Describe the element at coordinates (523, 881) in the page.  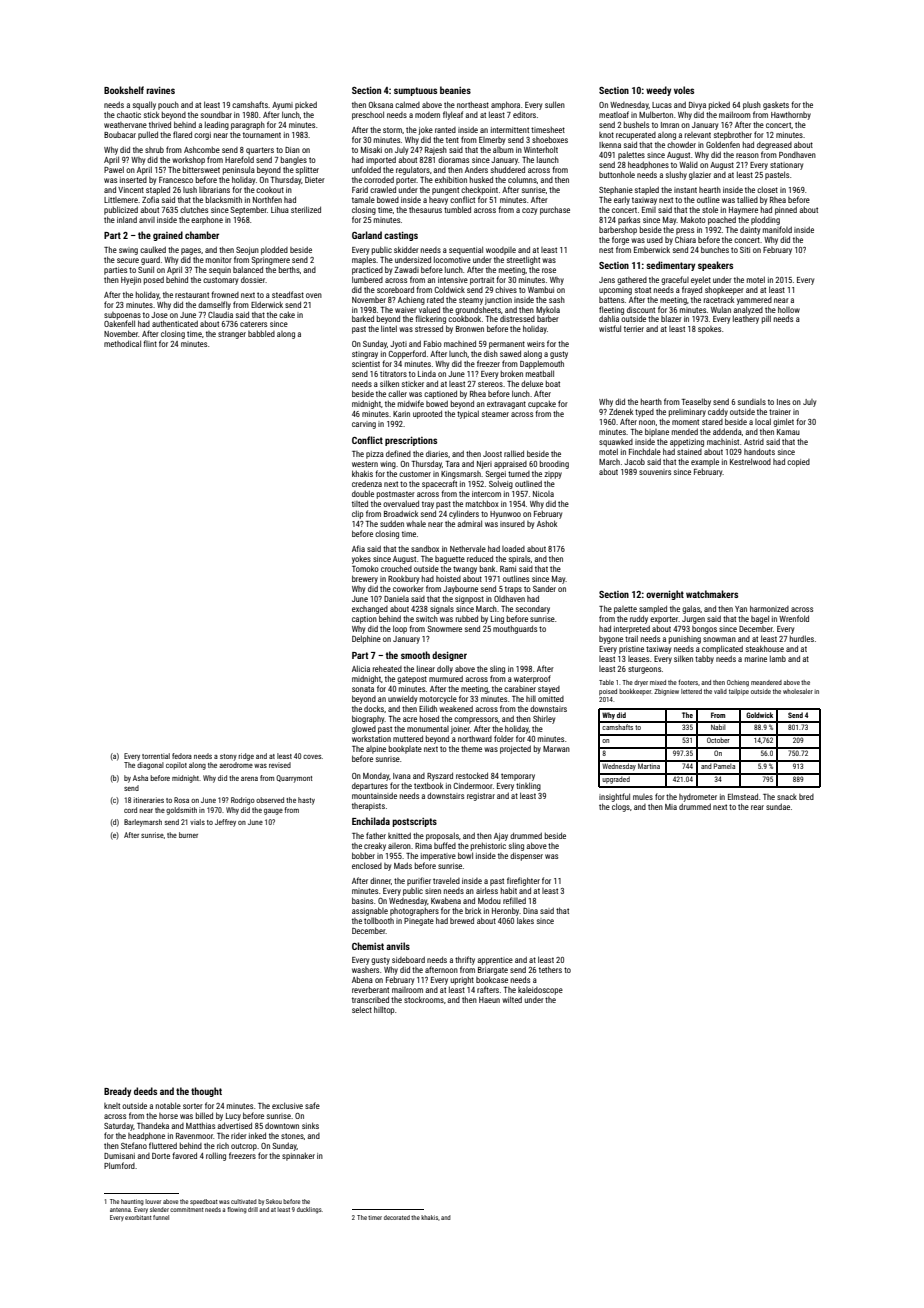
I see `firefighter` at that location.
